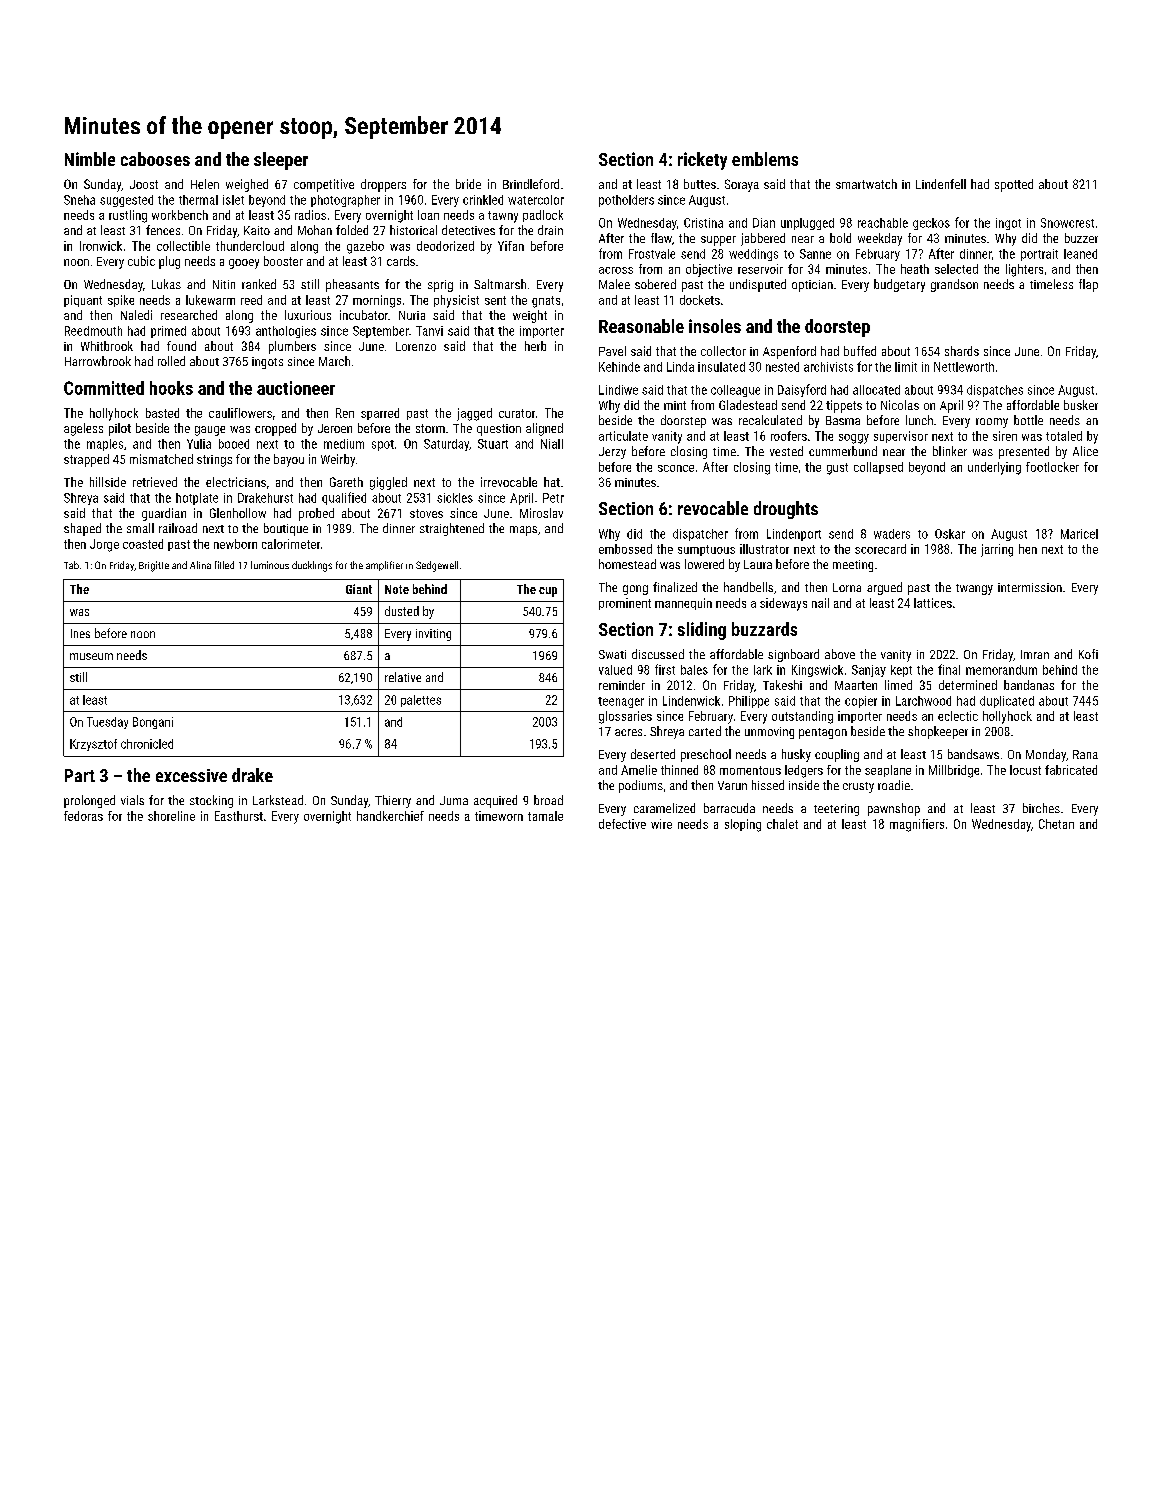 This page has width=1162, height=1504. What do you see at coordinates (1005, 436) in the page?
I see `siren` at bounding box center [1005, 436].
